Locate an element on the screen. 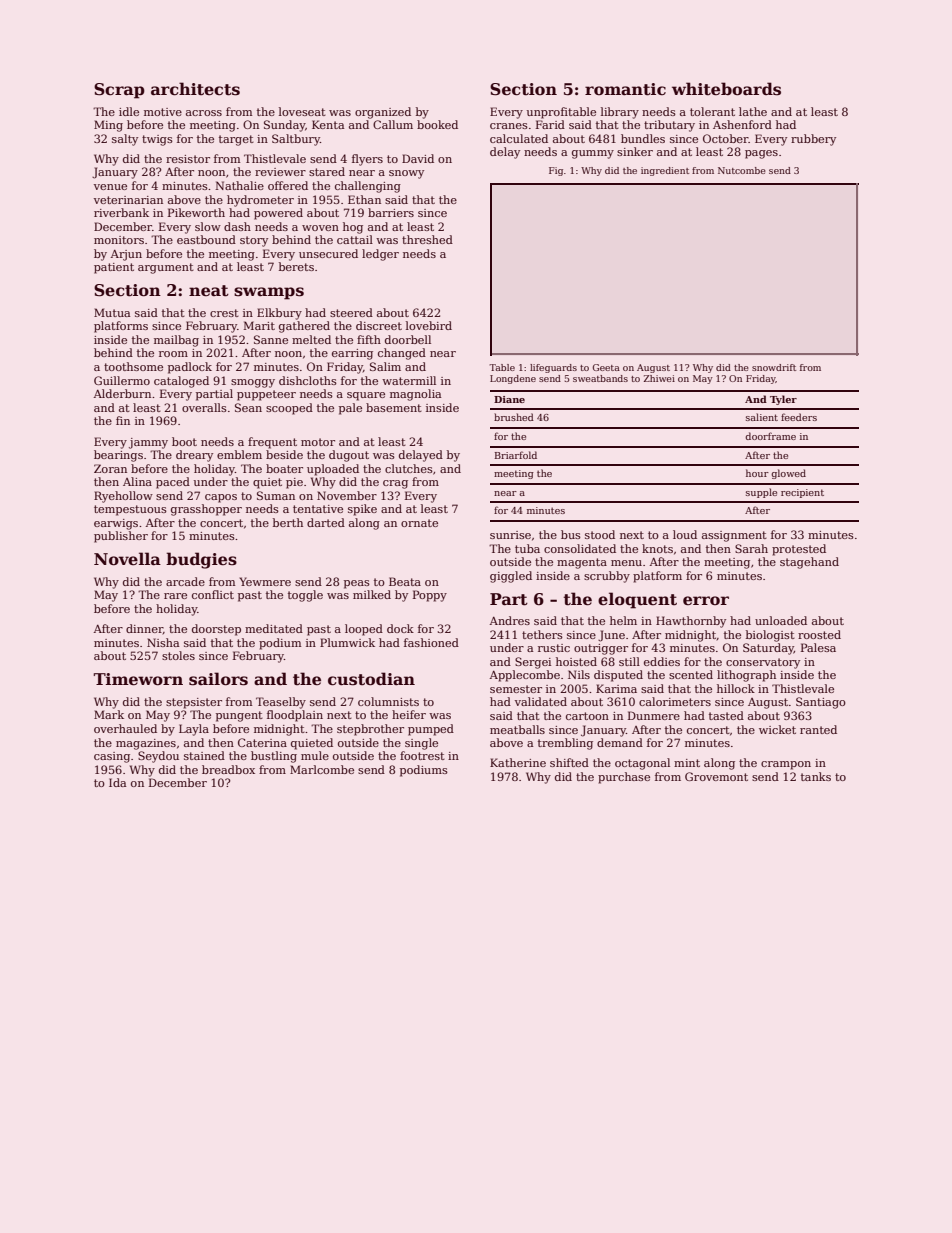  booked is located at coordinates (437, 124).
